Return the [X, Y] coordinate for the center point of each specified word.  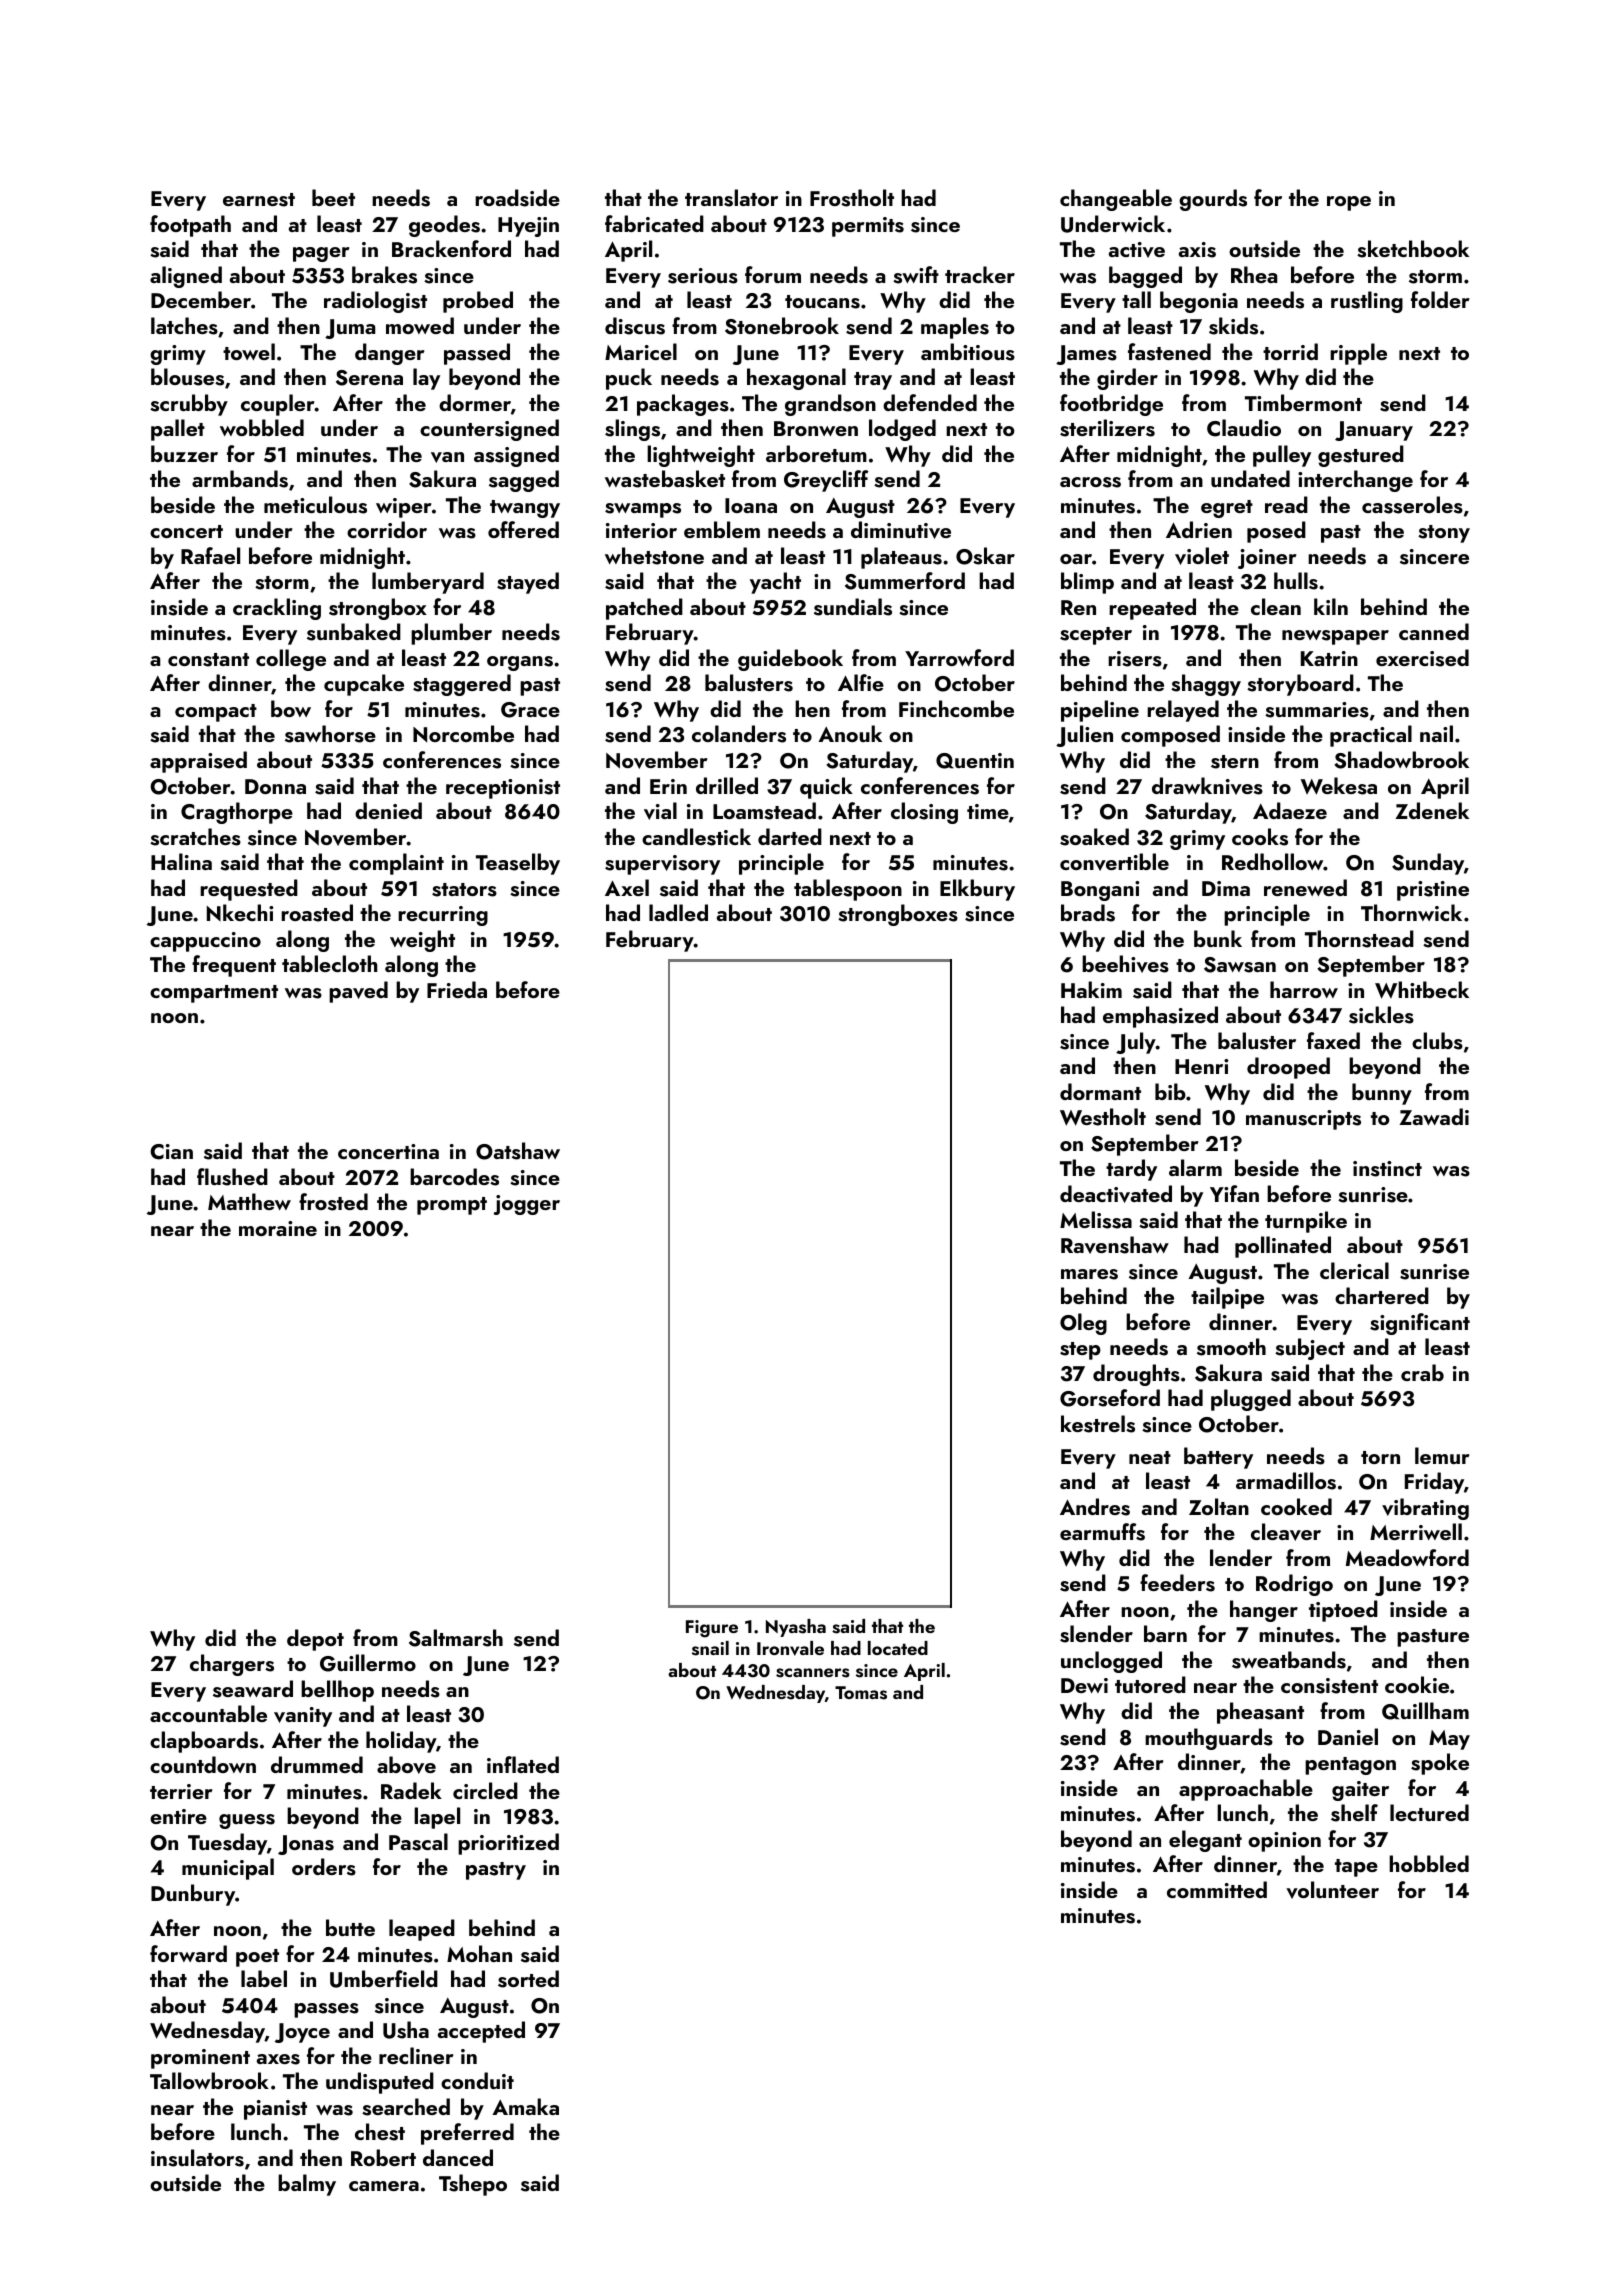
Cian [171, 1152]
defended [930, 402]
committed [1217, 1889]
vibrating [1425, 1509]
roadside [517, 198]
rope [1349, 203]
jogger [527, 1205]
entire [178, 1816]
